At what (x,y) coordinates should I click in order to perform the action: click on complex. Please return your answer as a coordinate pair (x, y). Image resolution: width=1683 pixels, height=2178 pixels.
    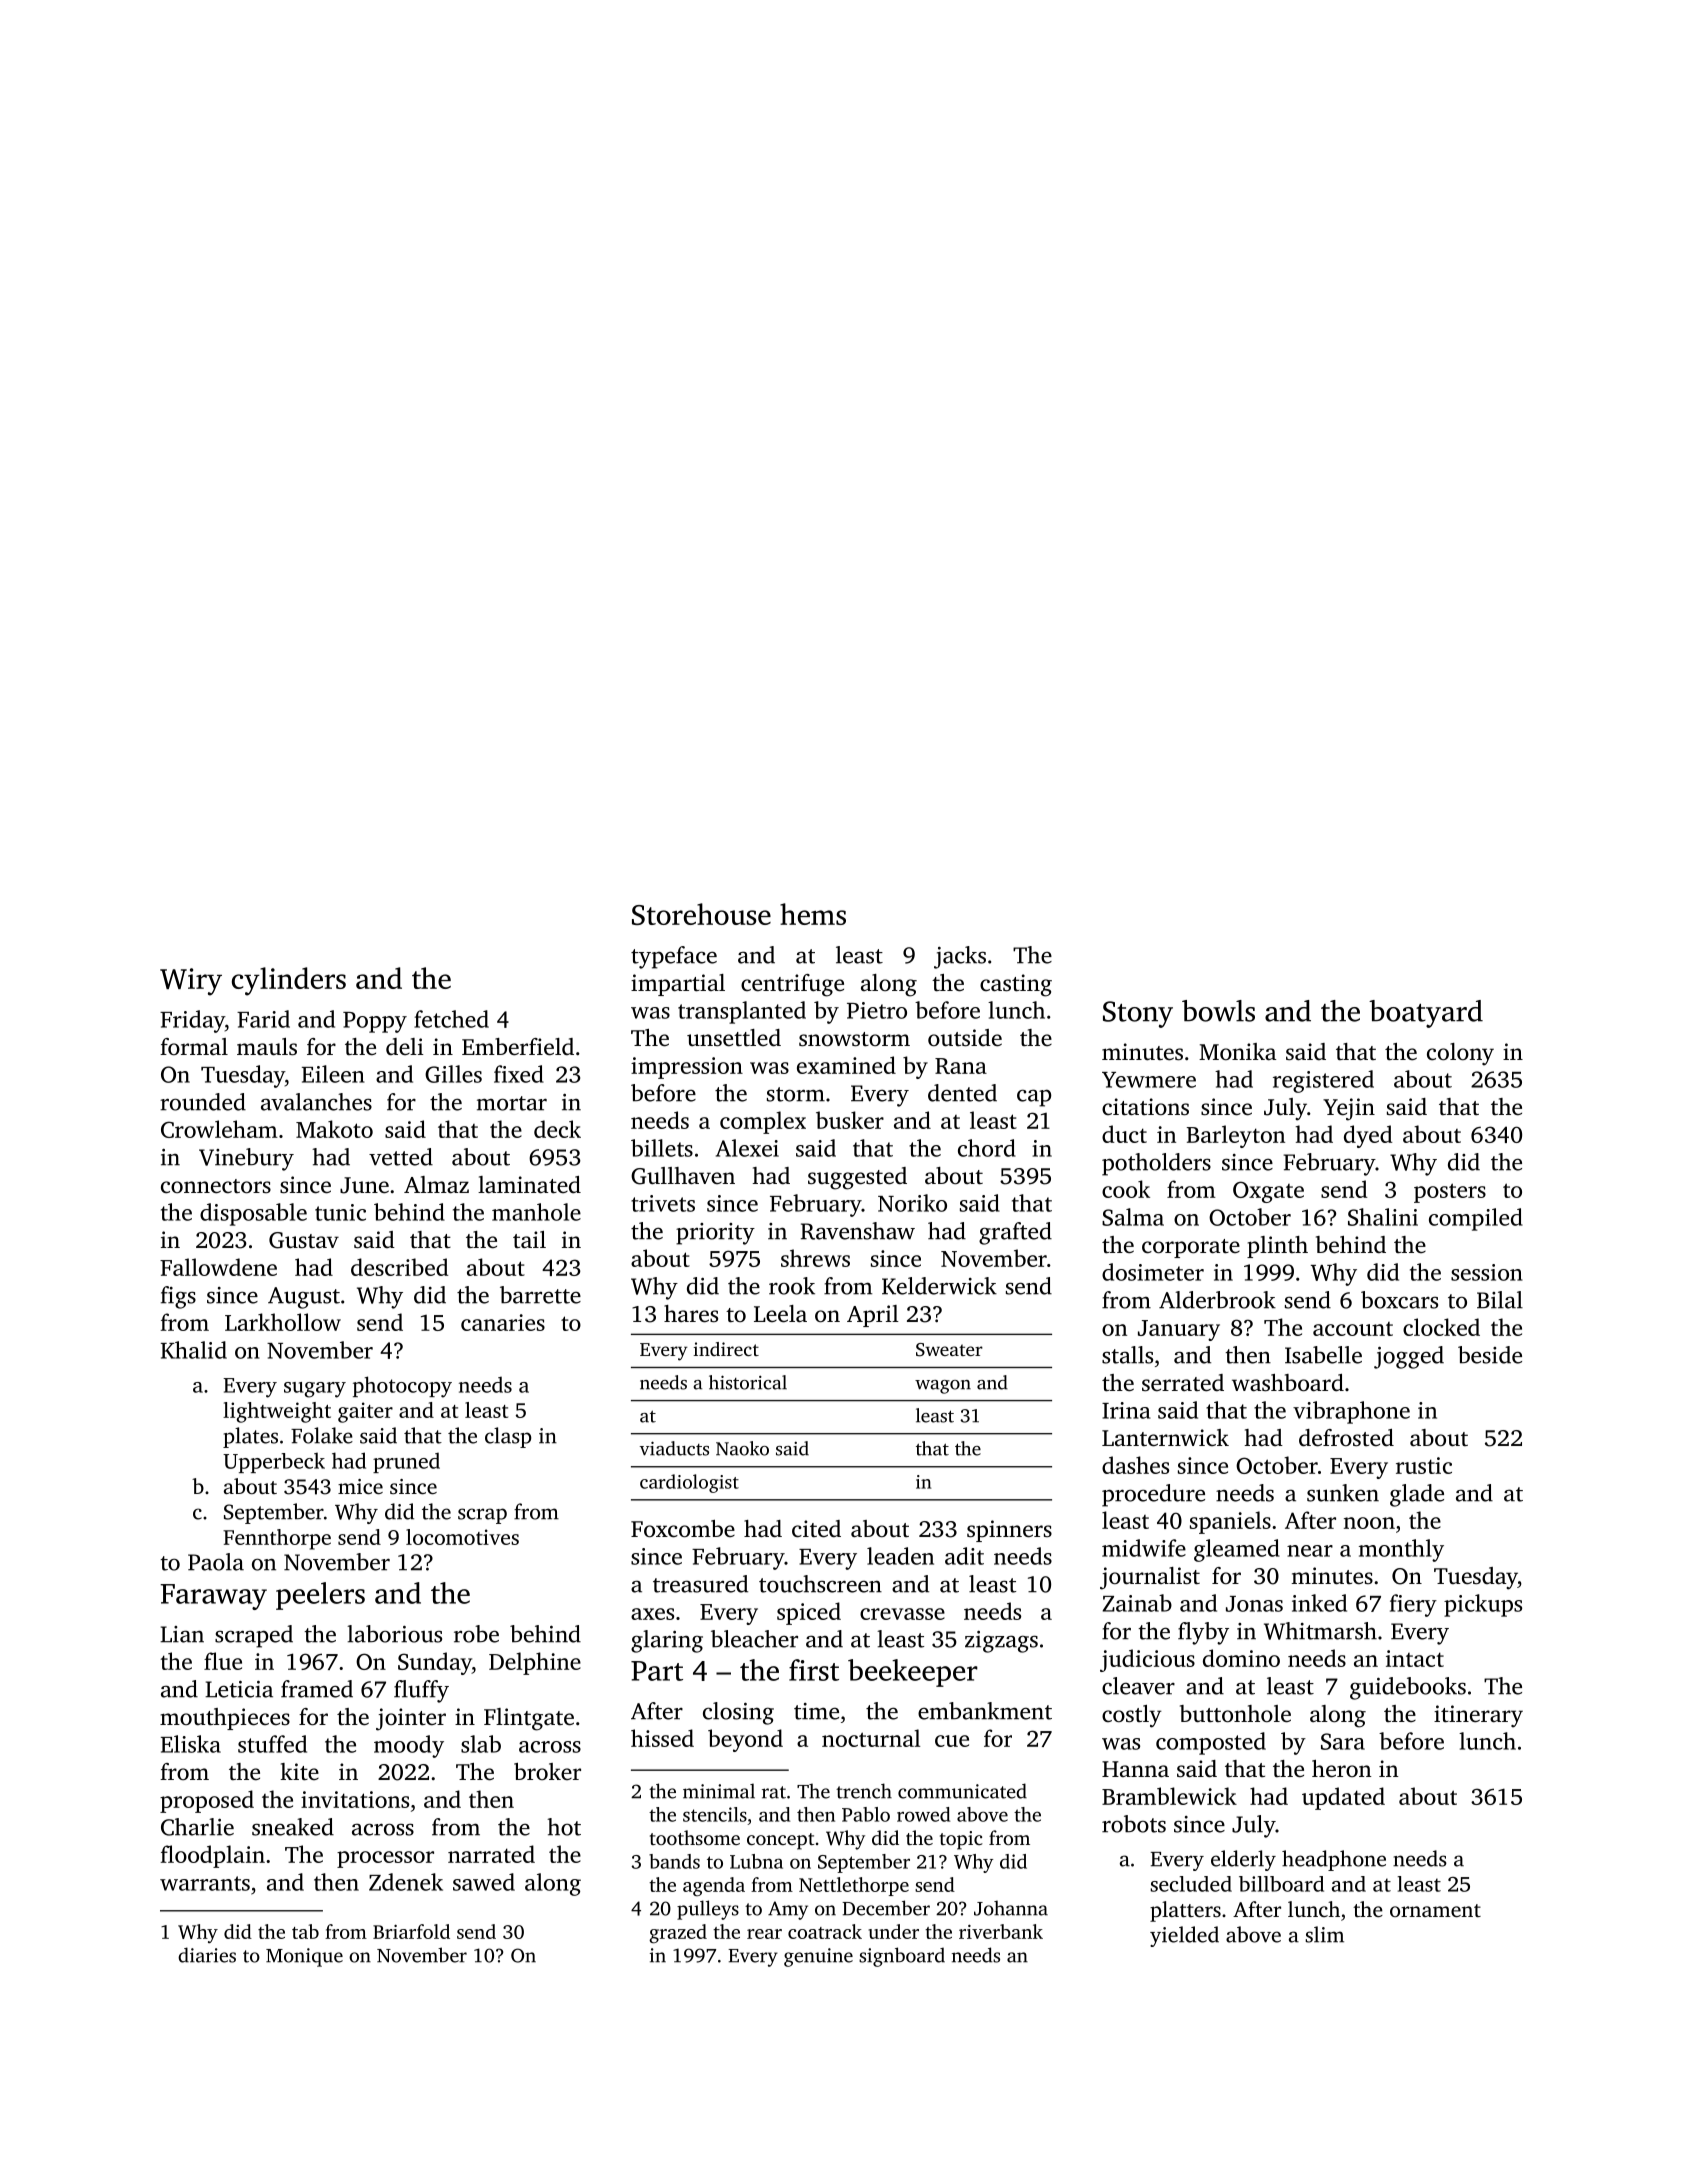
    Looking at the image, I should click on (763, 1122).
